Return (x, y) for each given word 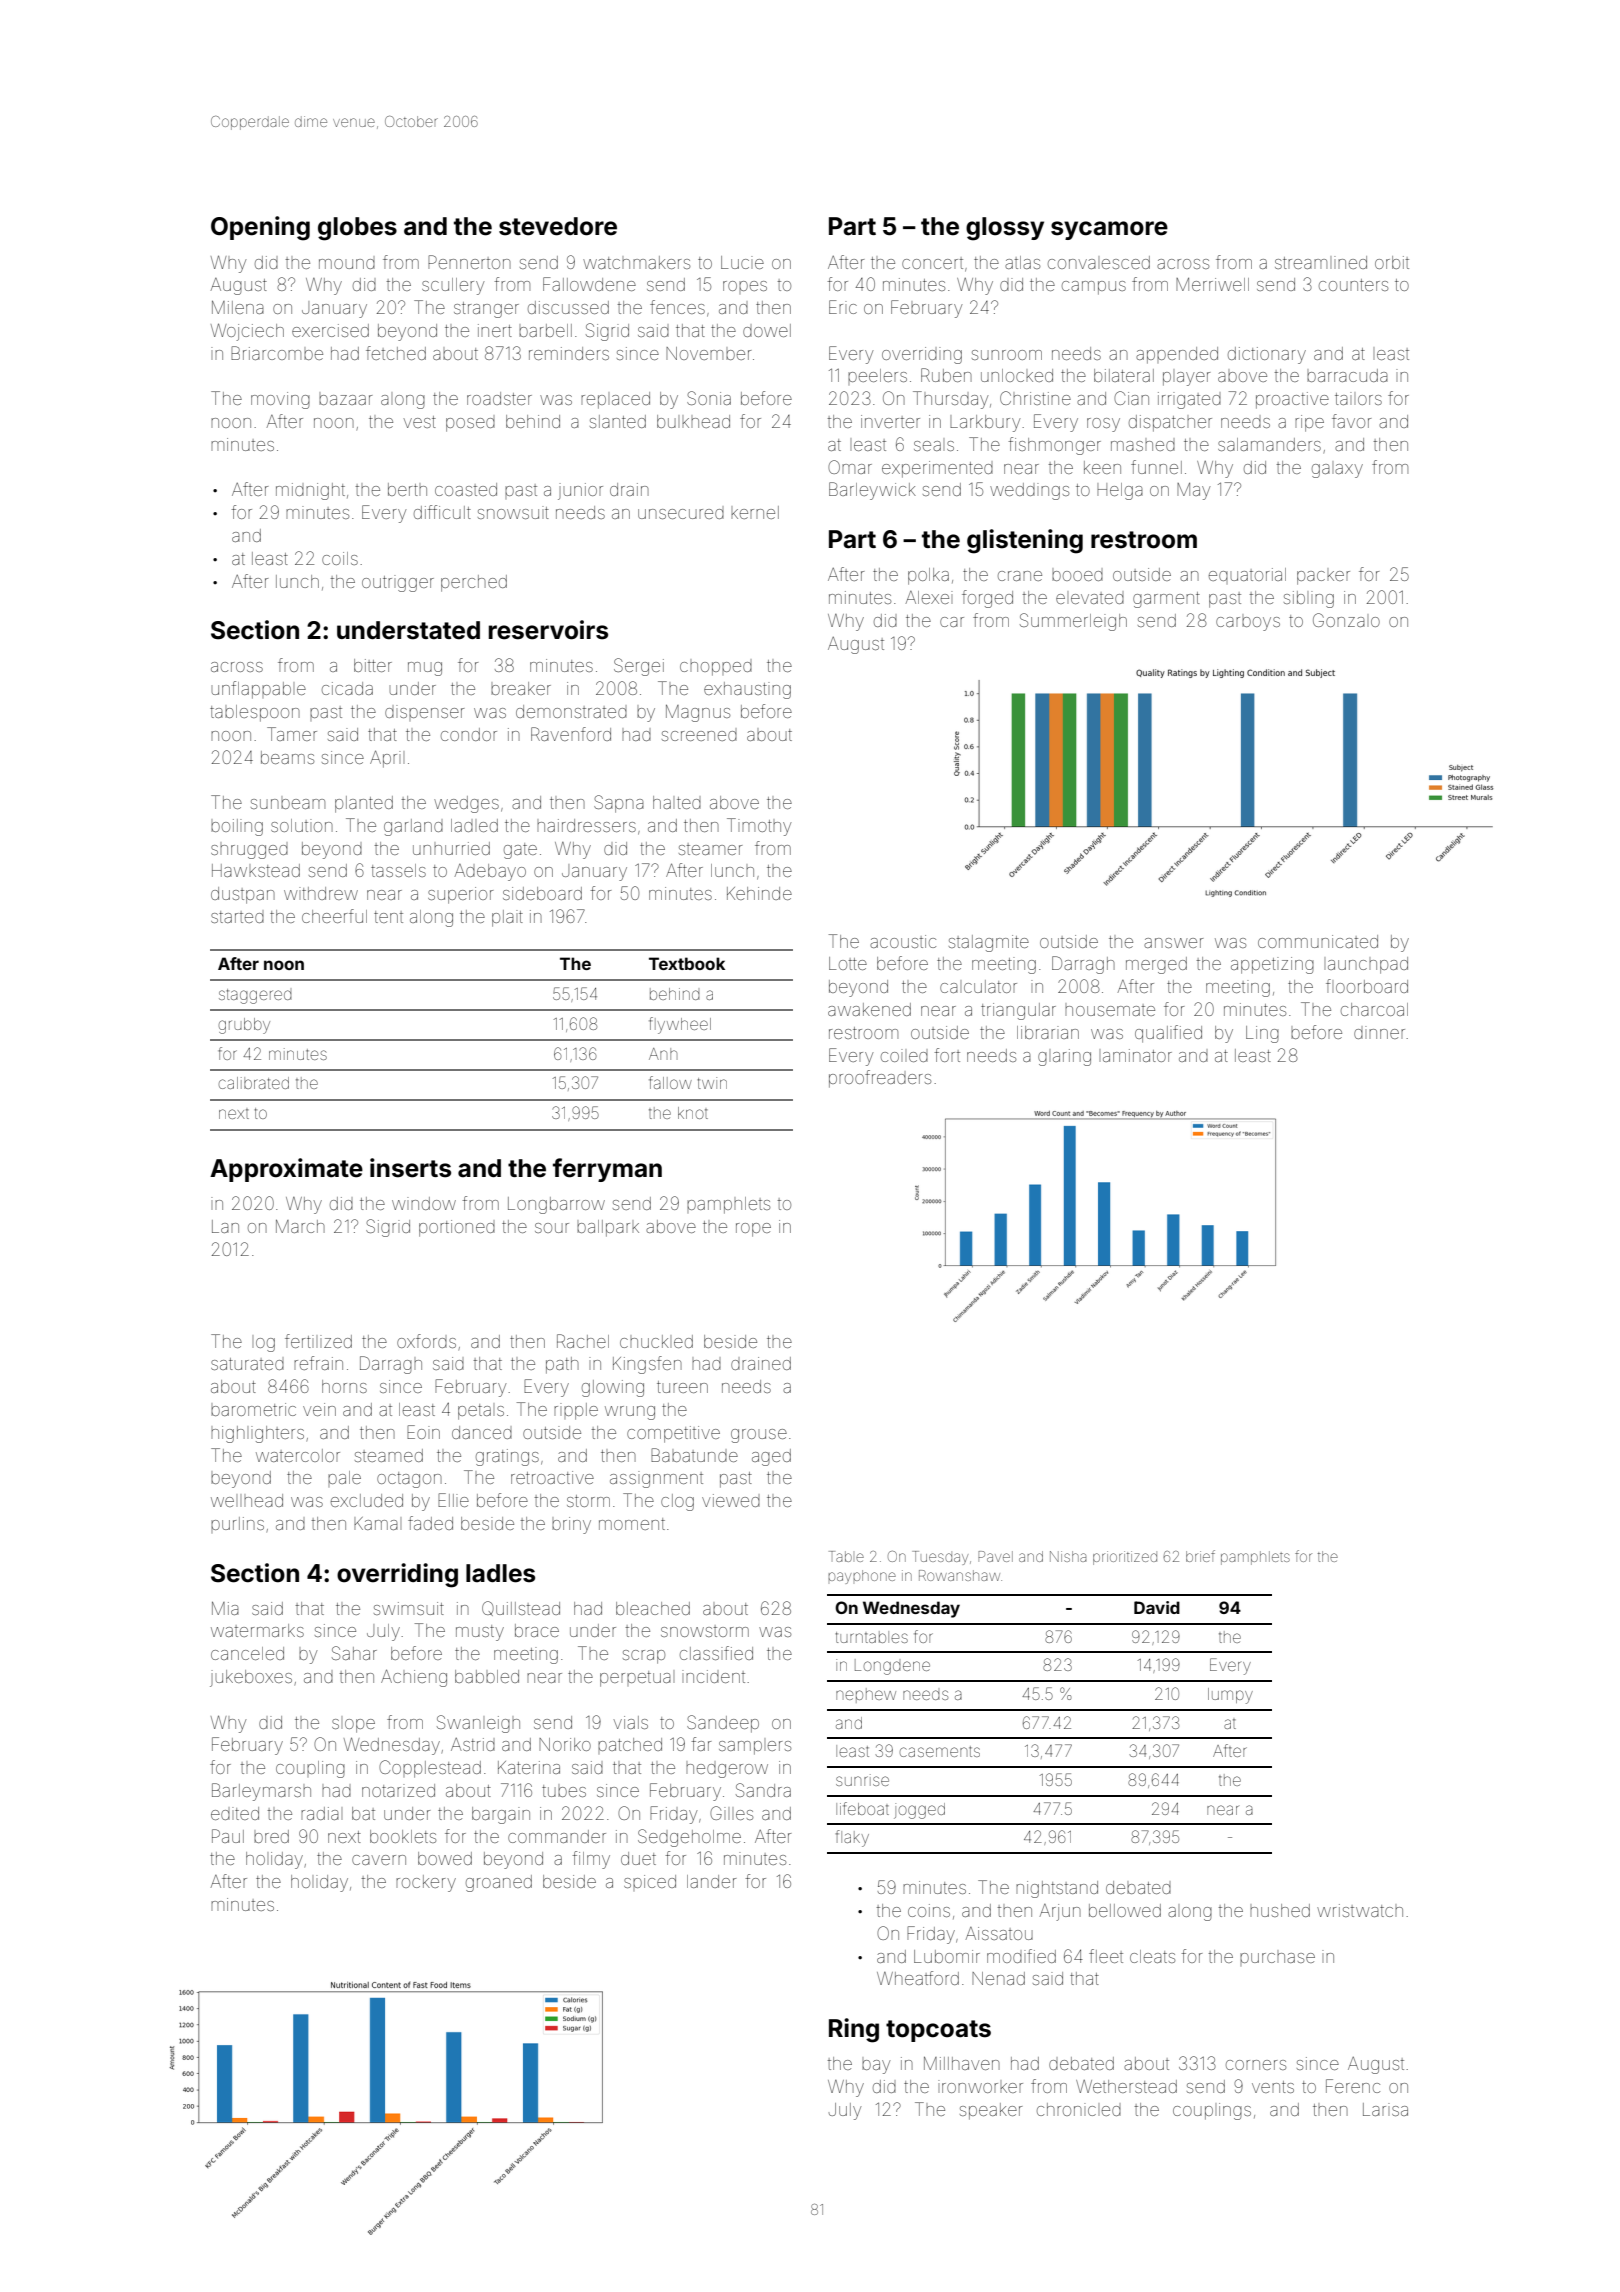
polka (928, 576)
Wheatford (918, 1978)
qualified (1168, 1034)
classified (716, 1653)
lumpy (1230, 1696)
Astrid (473, 1744)
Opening (260, 228)
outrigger (398, 583)
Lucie (742, 262)
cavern (379, 1860)
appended (1177, 355)
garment (1166, 600)
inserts (410, 1168)
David (1157, 1607)
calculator (978, 986)
